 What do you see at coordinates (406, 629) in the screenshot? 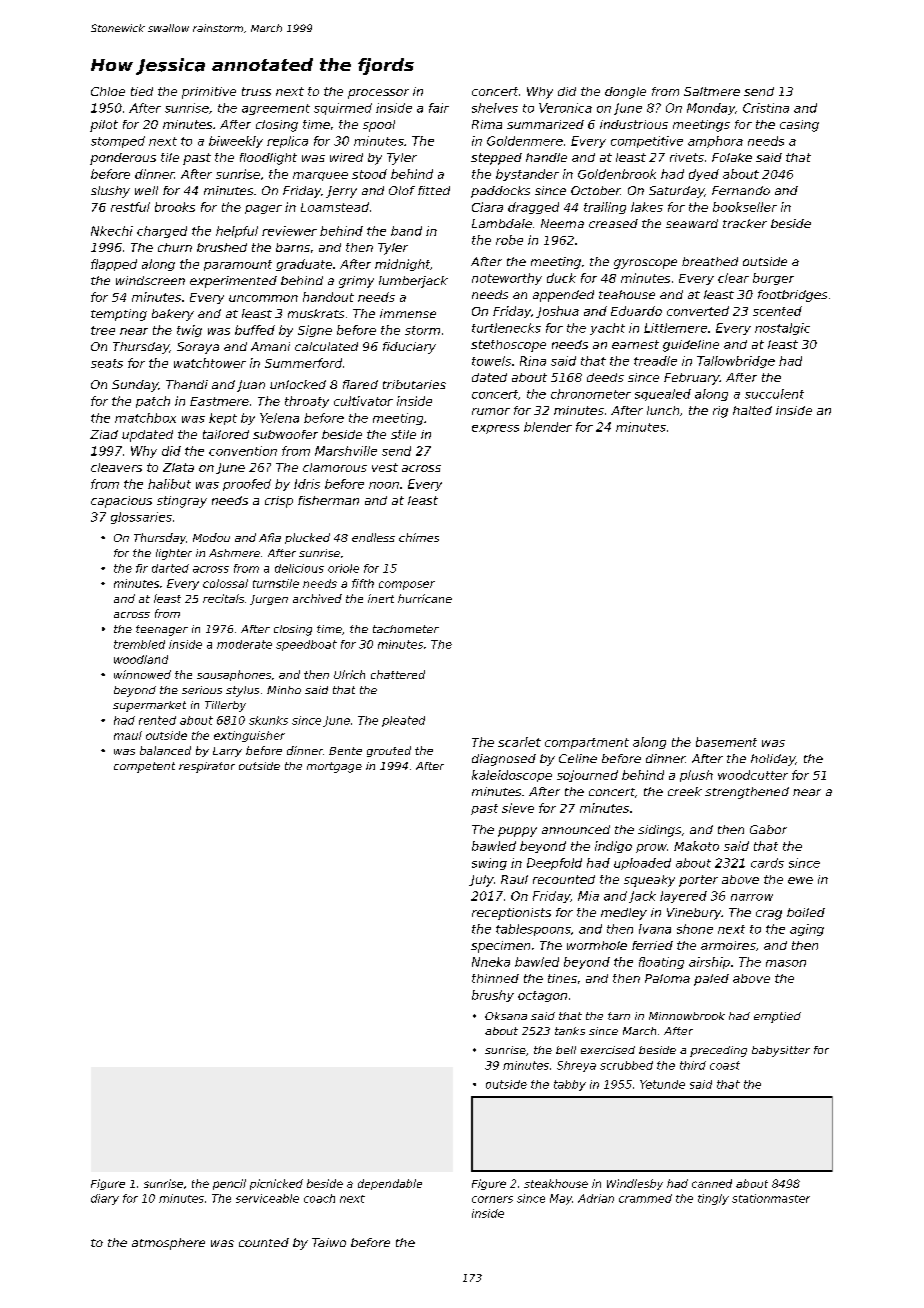
I see `tachometer` at bounding box center [406, 629].
